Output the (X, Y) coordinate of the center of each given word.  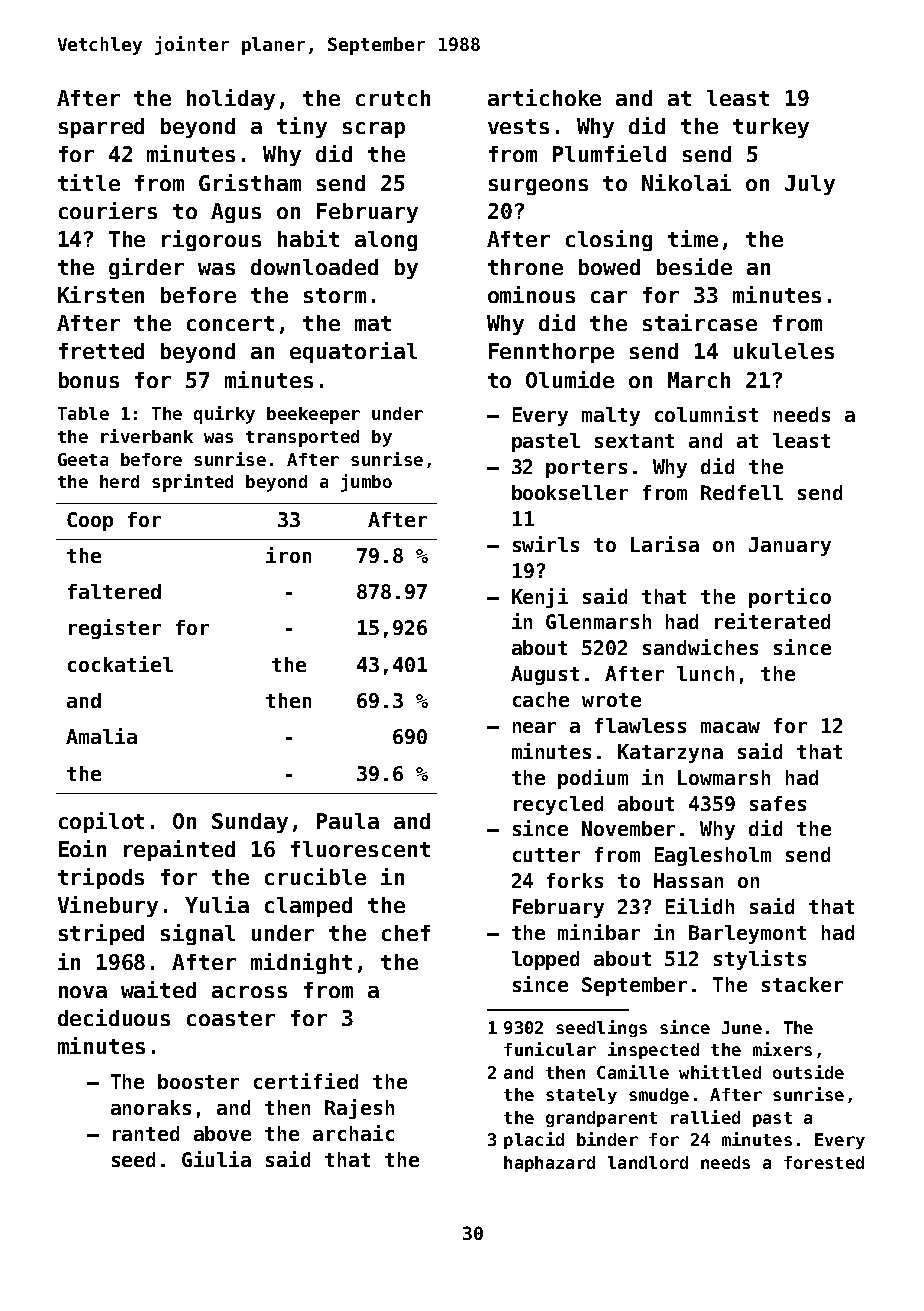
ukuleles (784, 351)
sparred (101, 128)
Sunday (250, 823)
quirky (224, 415)
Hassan (688, 880)
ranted (146, 1133)
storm (335, 295)
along (386, 241)
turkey (771, 128)
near (534, 727)
